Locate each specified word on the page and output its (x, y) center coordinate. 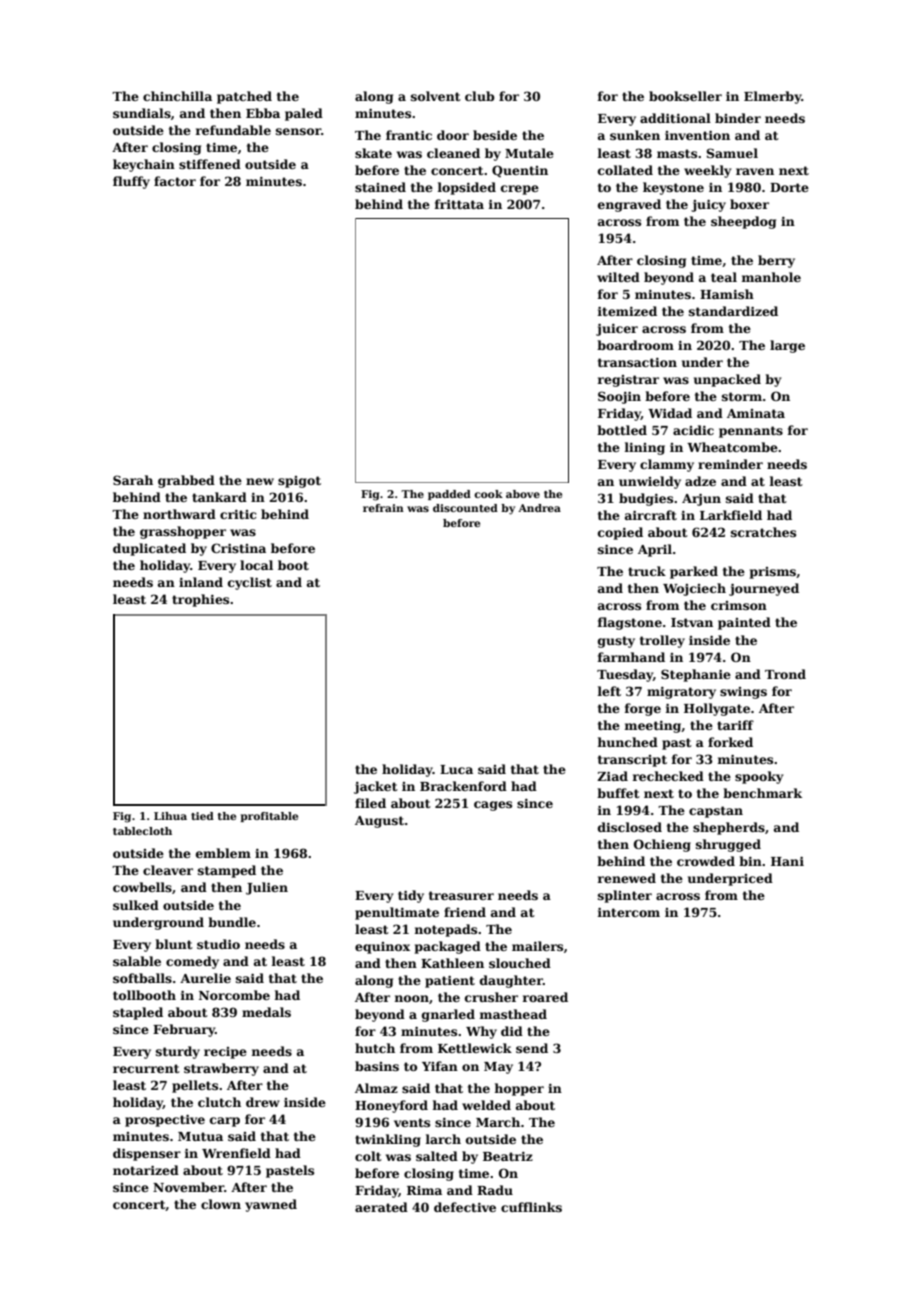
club (480, 96)
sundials (142, 113)
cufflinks (531, 1207)
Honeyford (391, 1106)
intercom (628, 912)
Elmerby (772, 97)
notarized (146, 1170)
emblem (223, 853)
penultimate (397, 913)
